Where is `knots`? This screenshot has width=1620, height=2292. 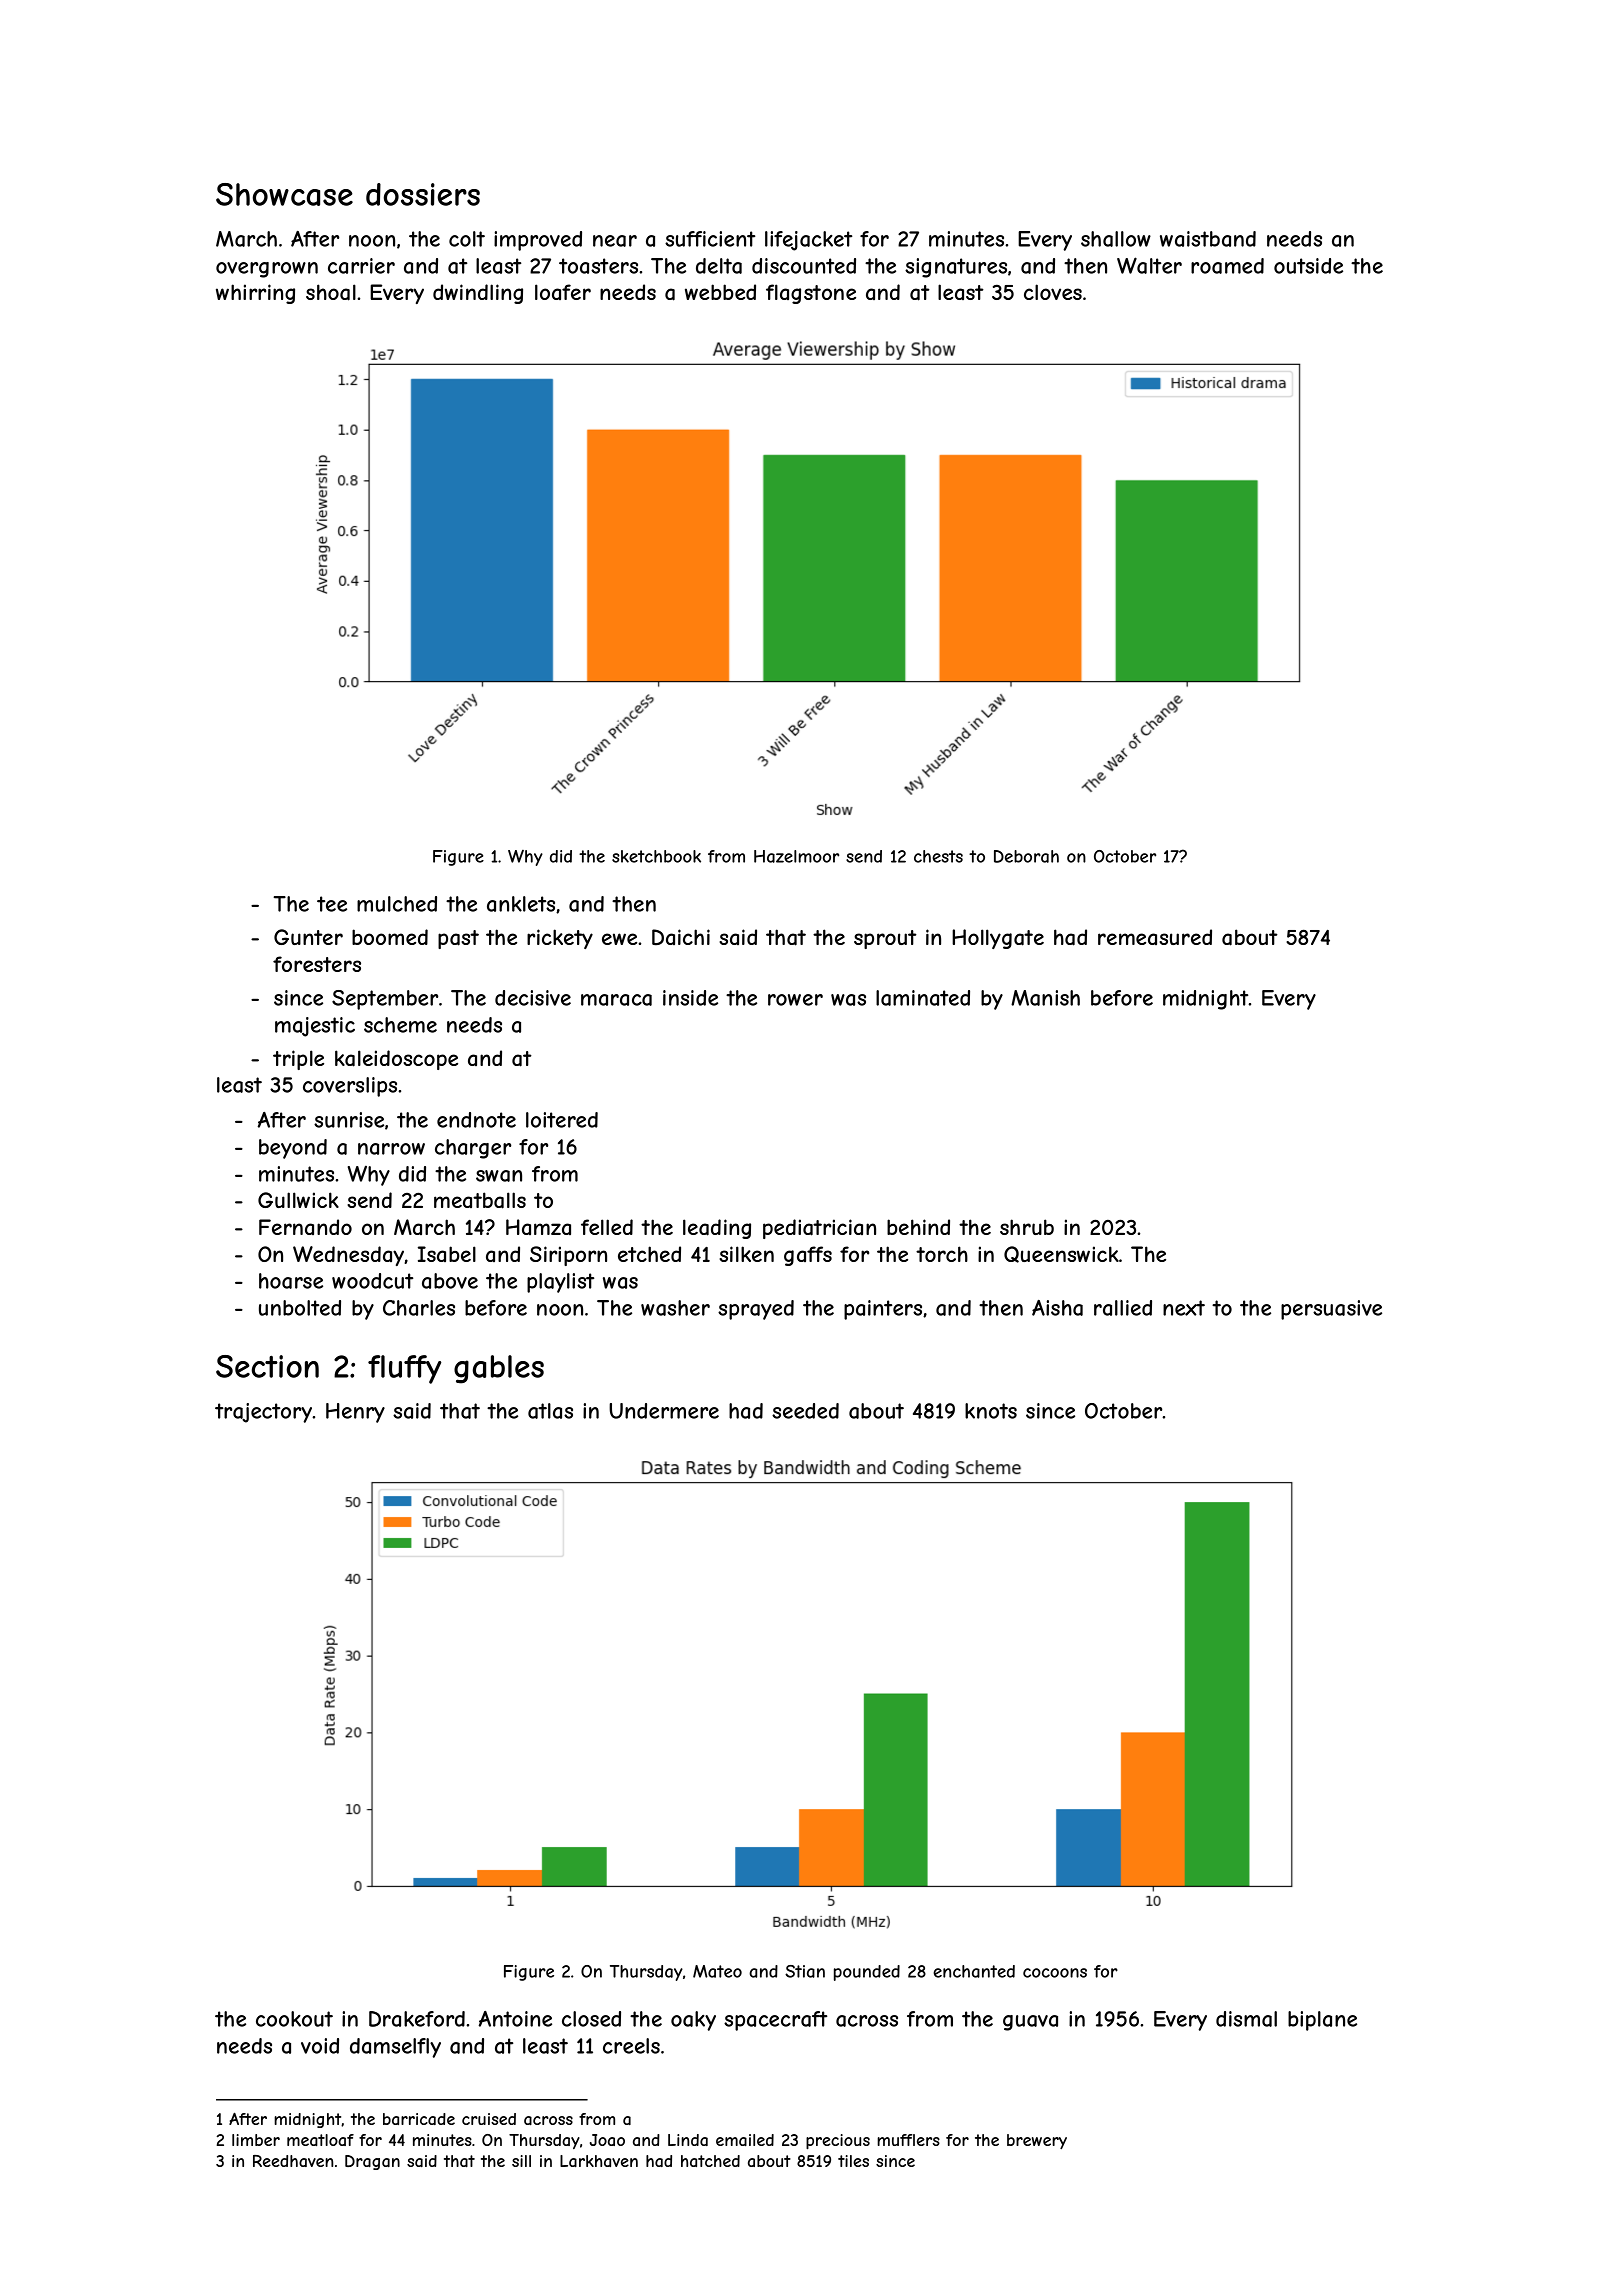
knots is located at coordinates (991, 1411).
